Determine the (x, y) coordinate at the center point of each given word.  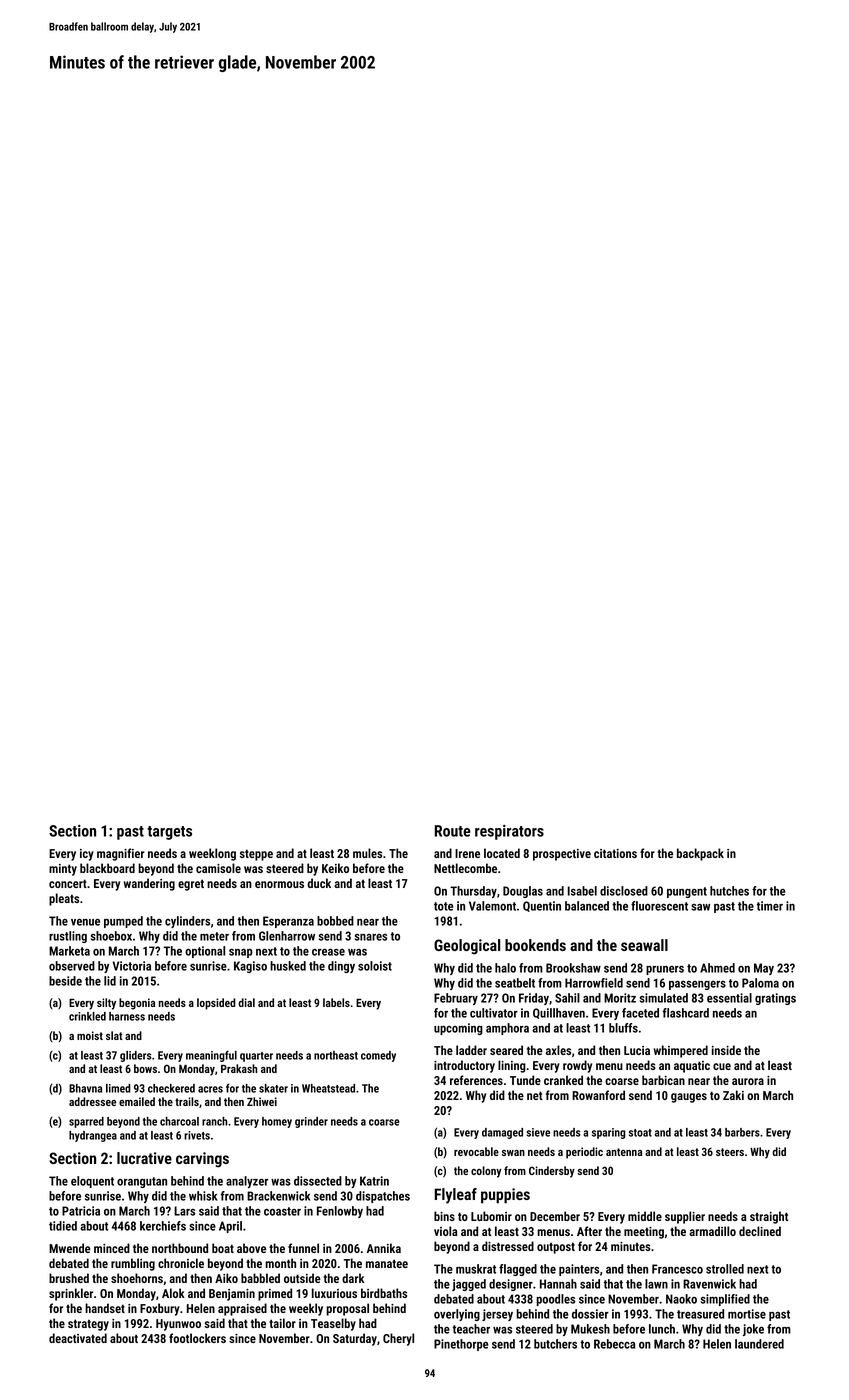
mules (367, 853)
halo (505, 968)
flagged (518, 1270)
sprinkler (71, 1294)
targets (169, 833)
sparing (608, 1133)
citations (615, 853)
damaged (502, 1133)
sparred (86, 1122)
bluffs (623, 1028)
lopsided (216, 1004)
